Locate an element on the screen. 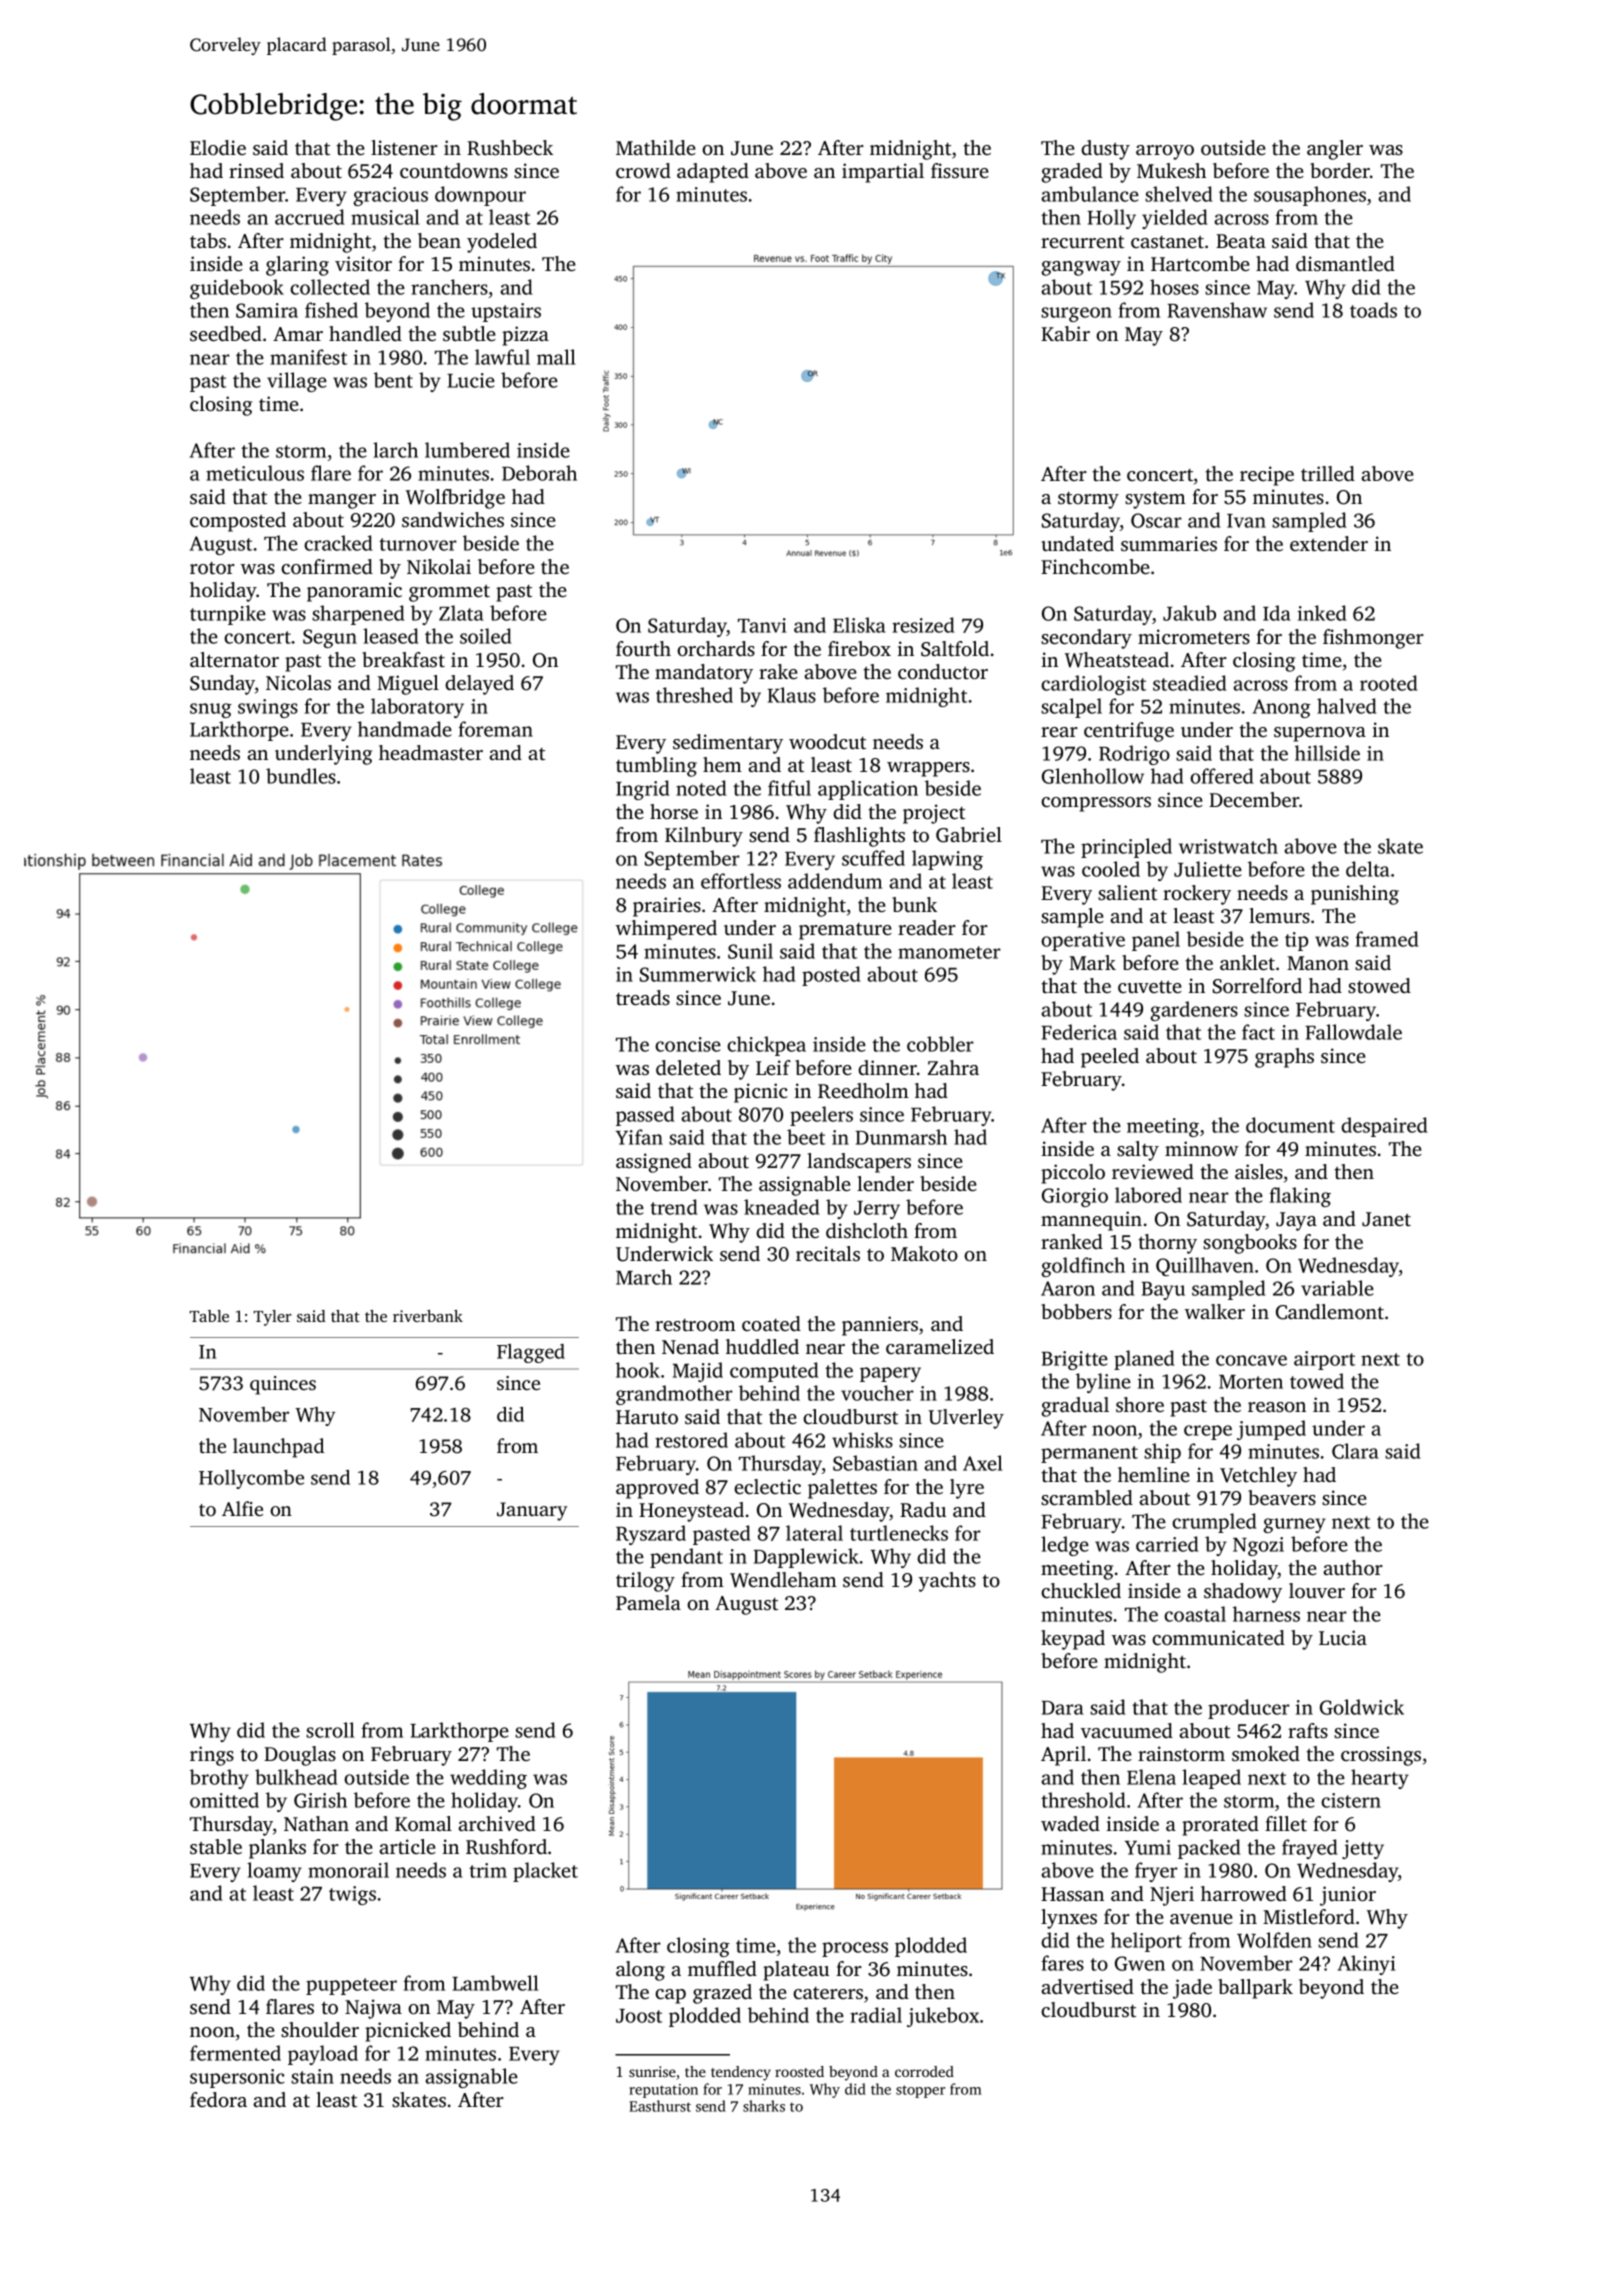 This screenshot has height=2292, width=1620. toads is located at coordinates (1373, 310).
